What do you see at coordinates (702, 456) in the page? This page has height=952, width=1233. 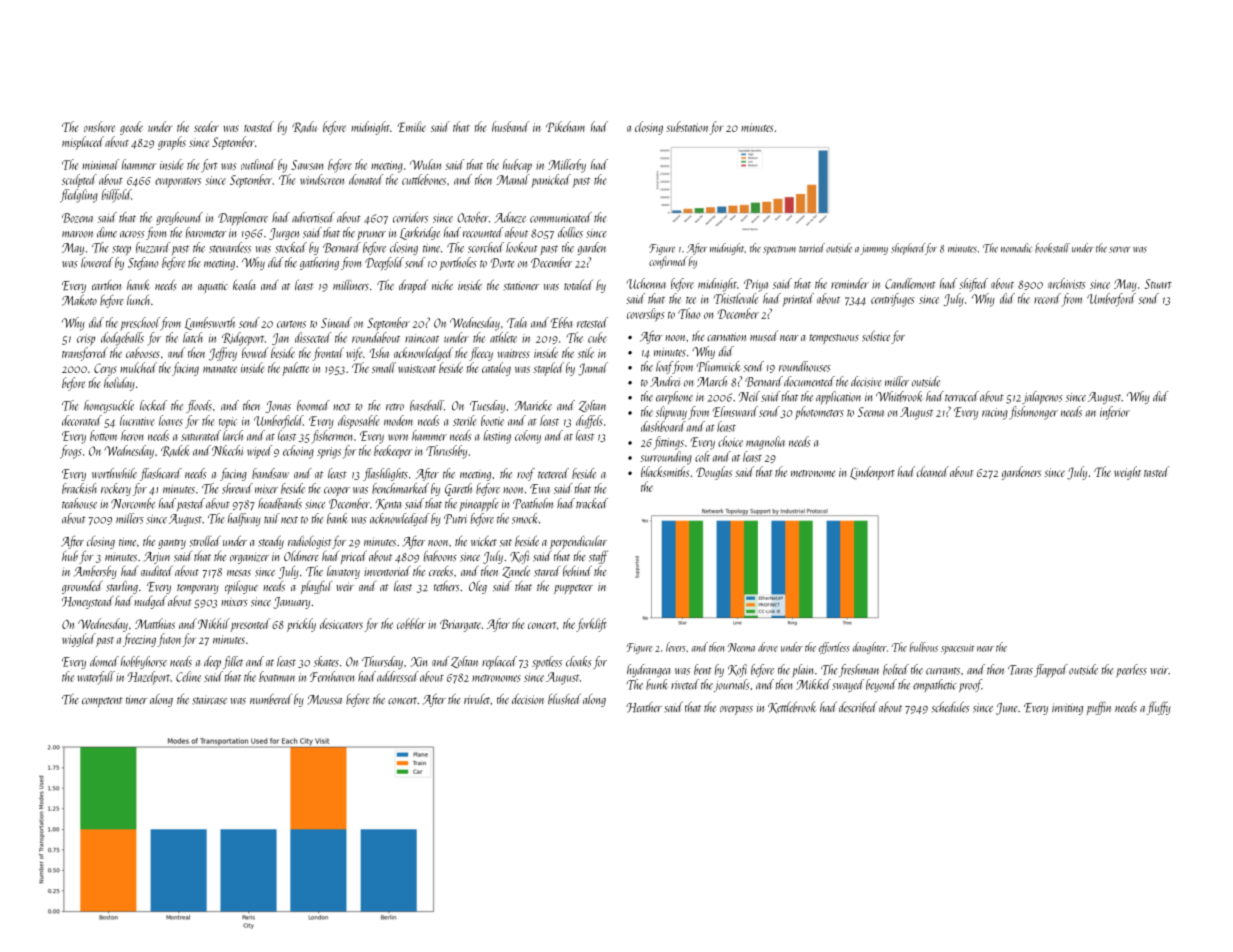 I see `colt` at bounding box center [702, 456].
